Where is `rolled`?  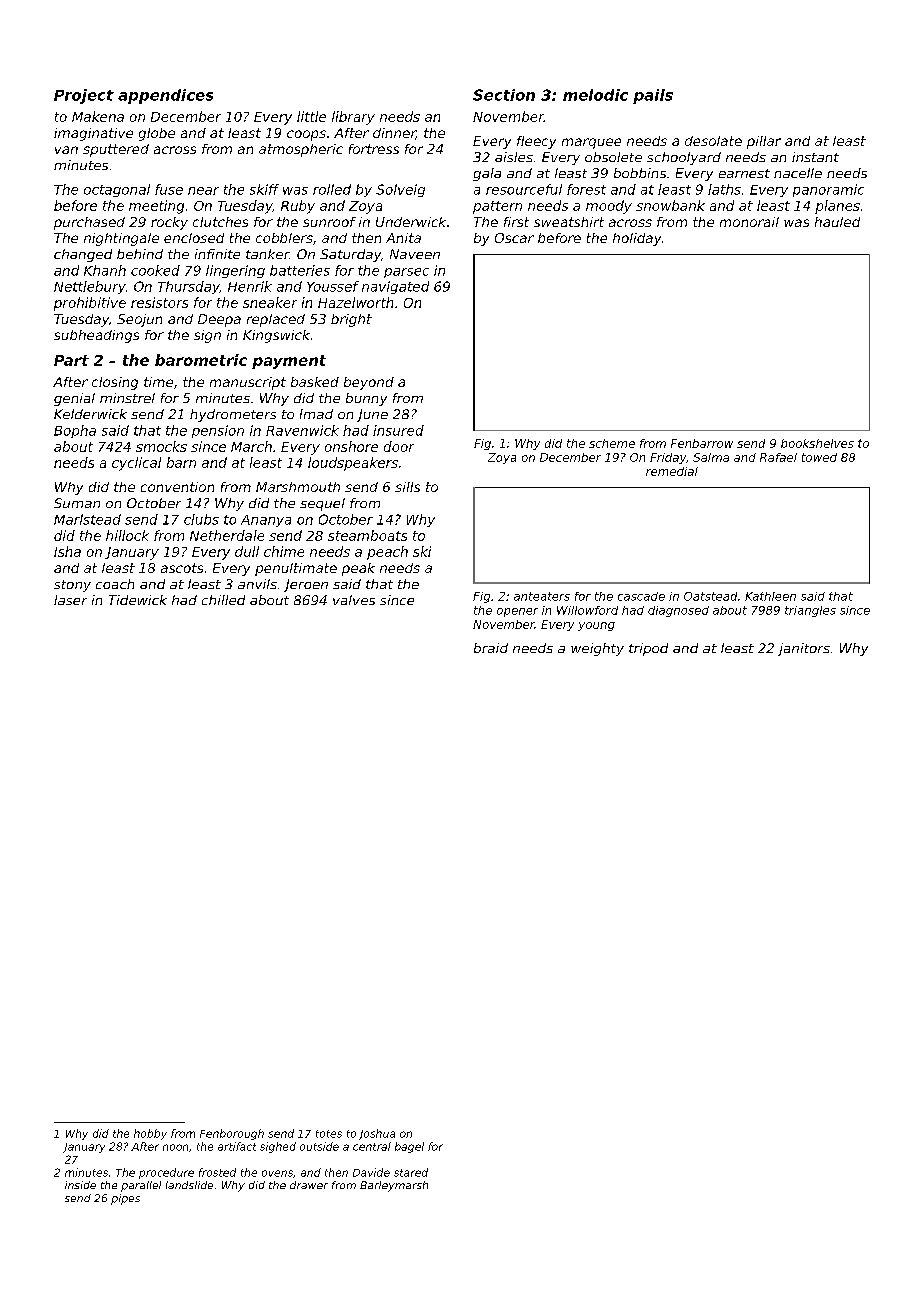 rolled is located at coordinates (332, 189).
